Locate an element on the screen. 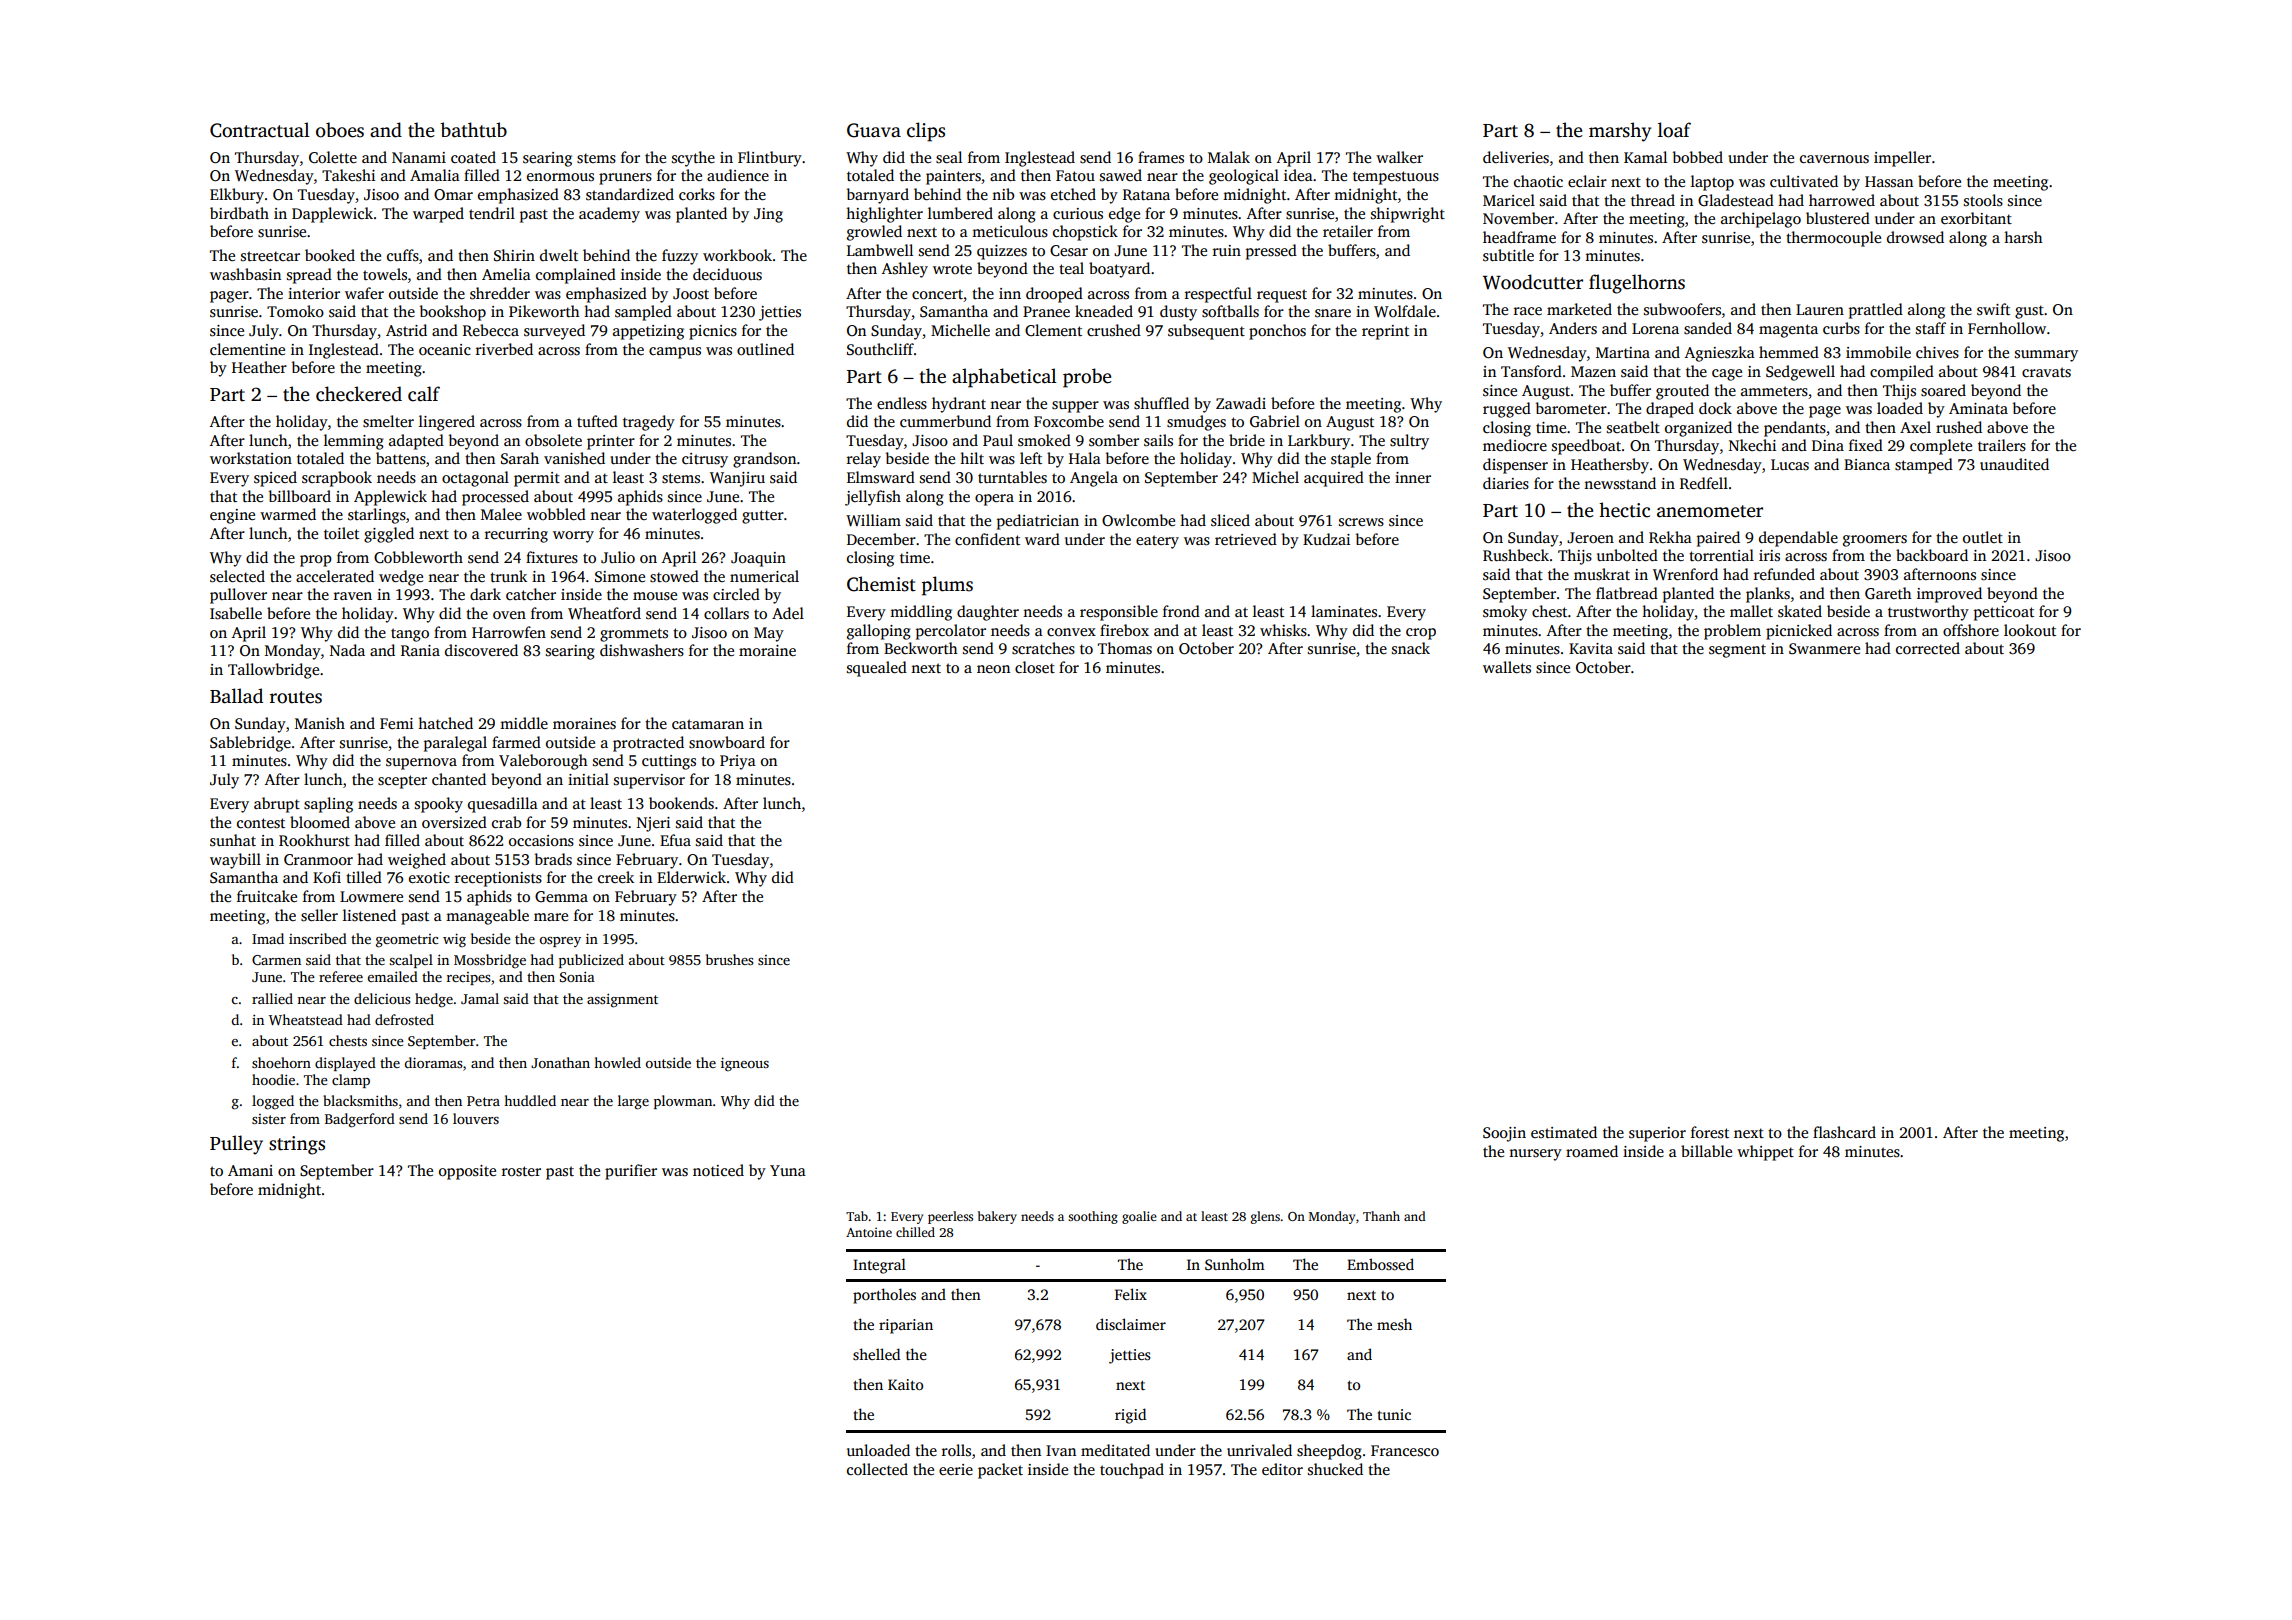 Image resolution: width=2292 pixels, height=1620 pixels. flashcard is located at coordinates (1844, 1132).
